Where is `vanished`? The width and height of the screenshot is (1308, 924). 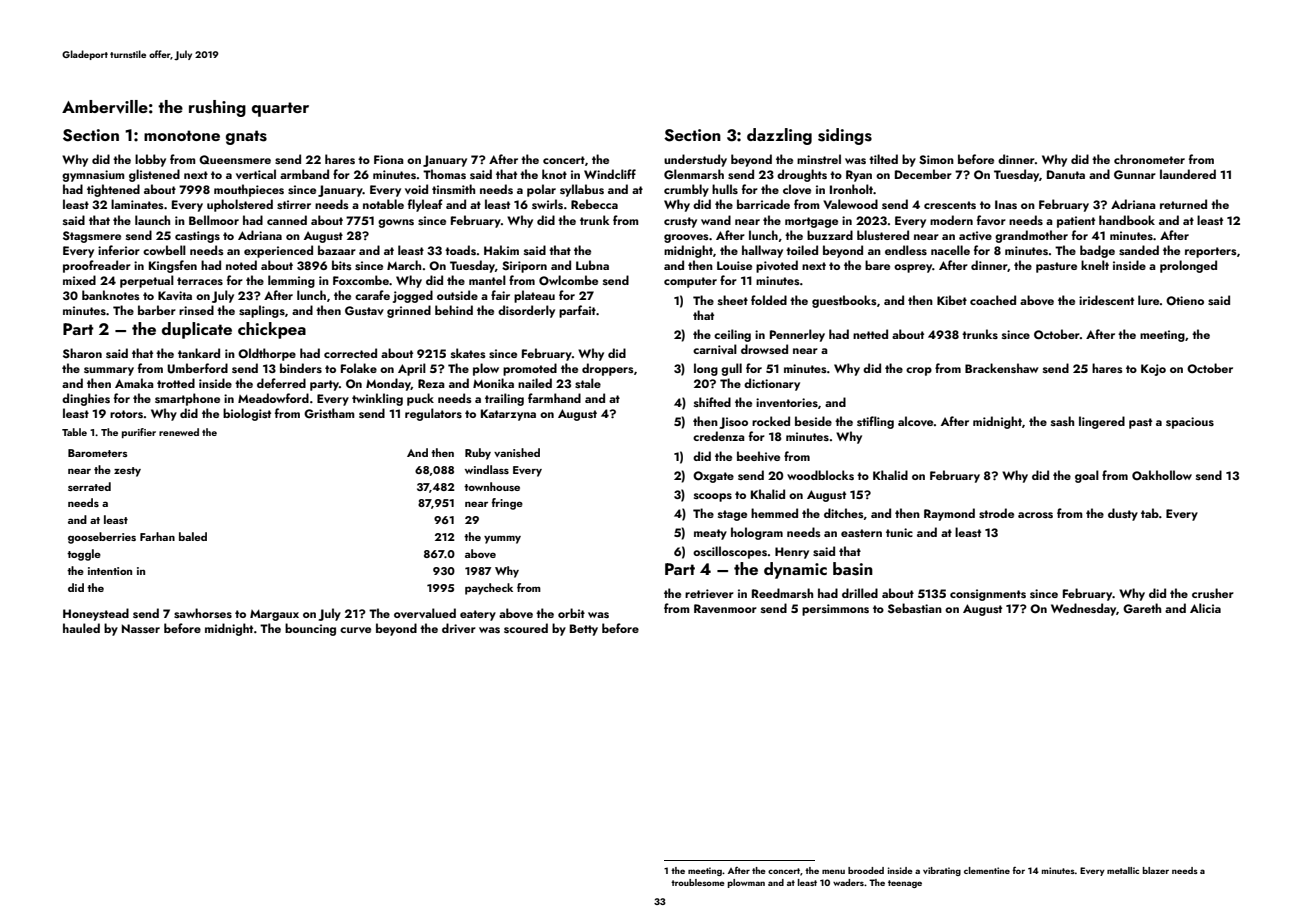 vanished is located at coordinates (517, 452).
